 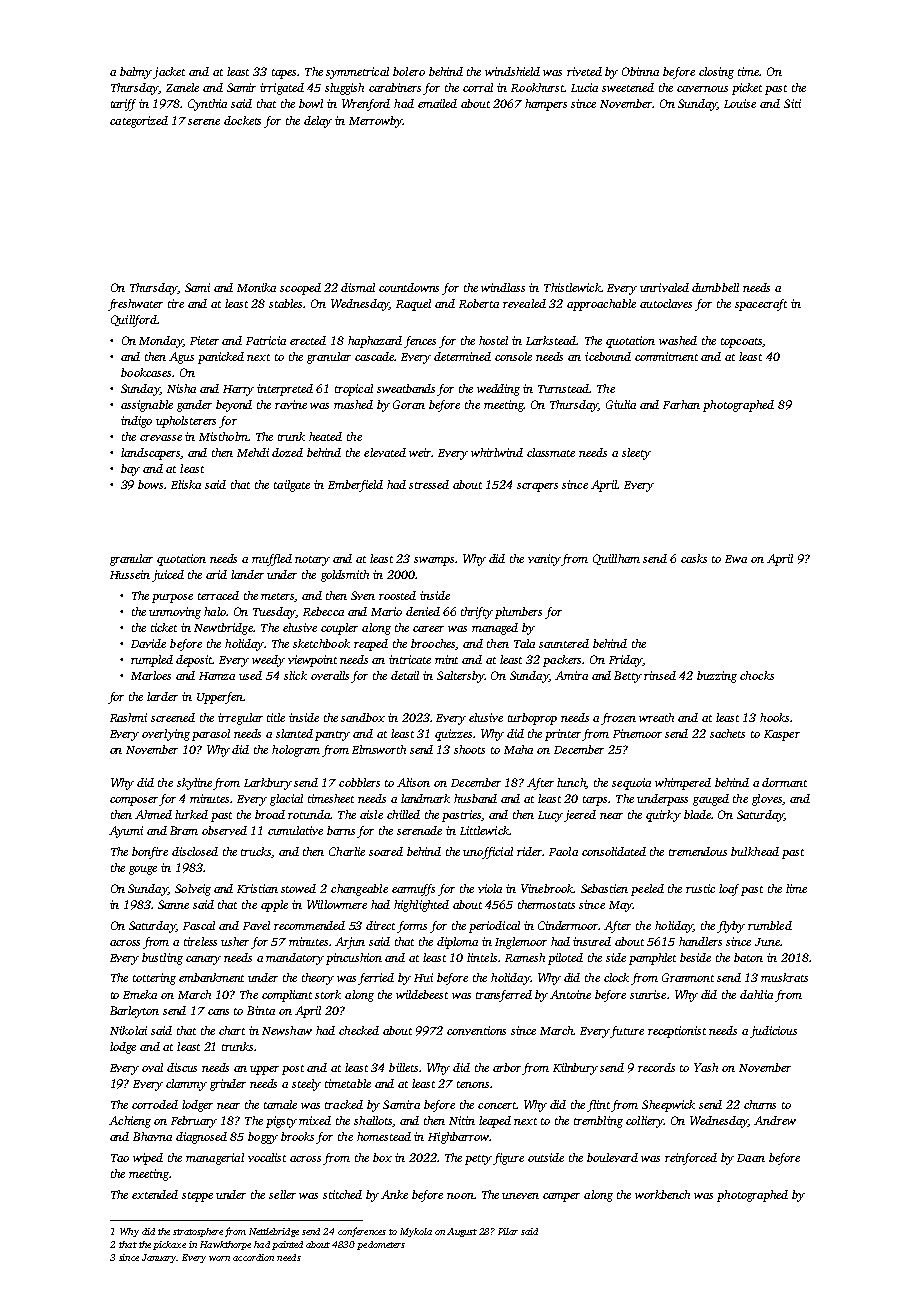 What do you see at coordinates (462, 1232) in the page?
I see `August` at bounding box center [462, 1232].
